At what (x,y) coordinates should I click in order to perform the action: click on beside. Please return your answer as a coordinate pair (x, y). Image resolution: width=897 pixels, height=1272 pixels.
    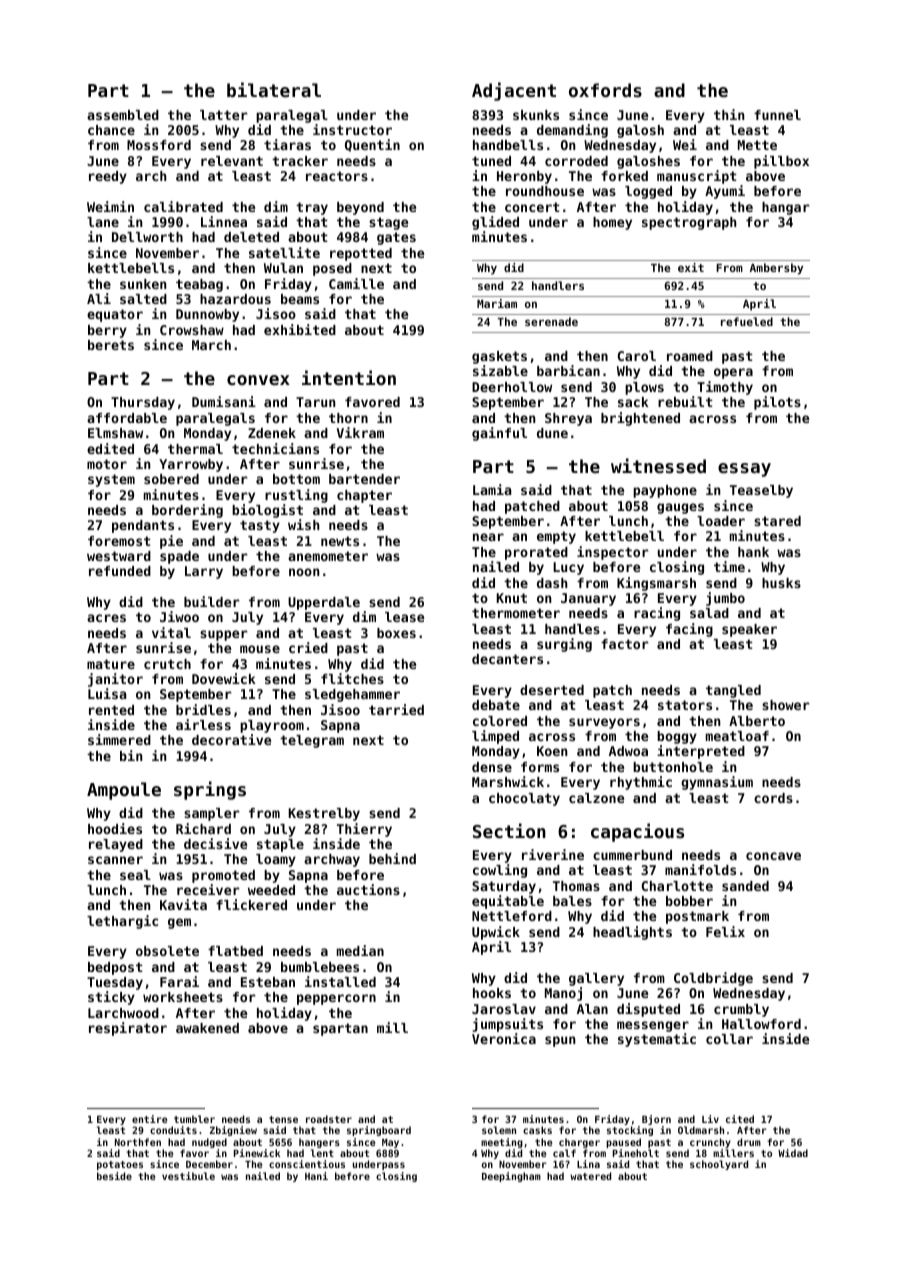
    Looking at the image, I should click on (114, 1176).
